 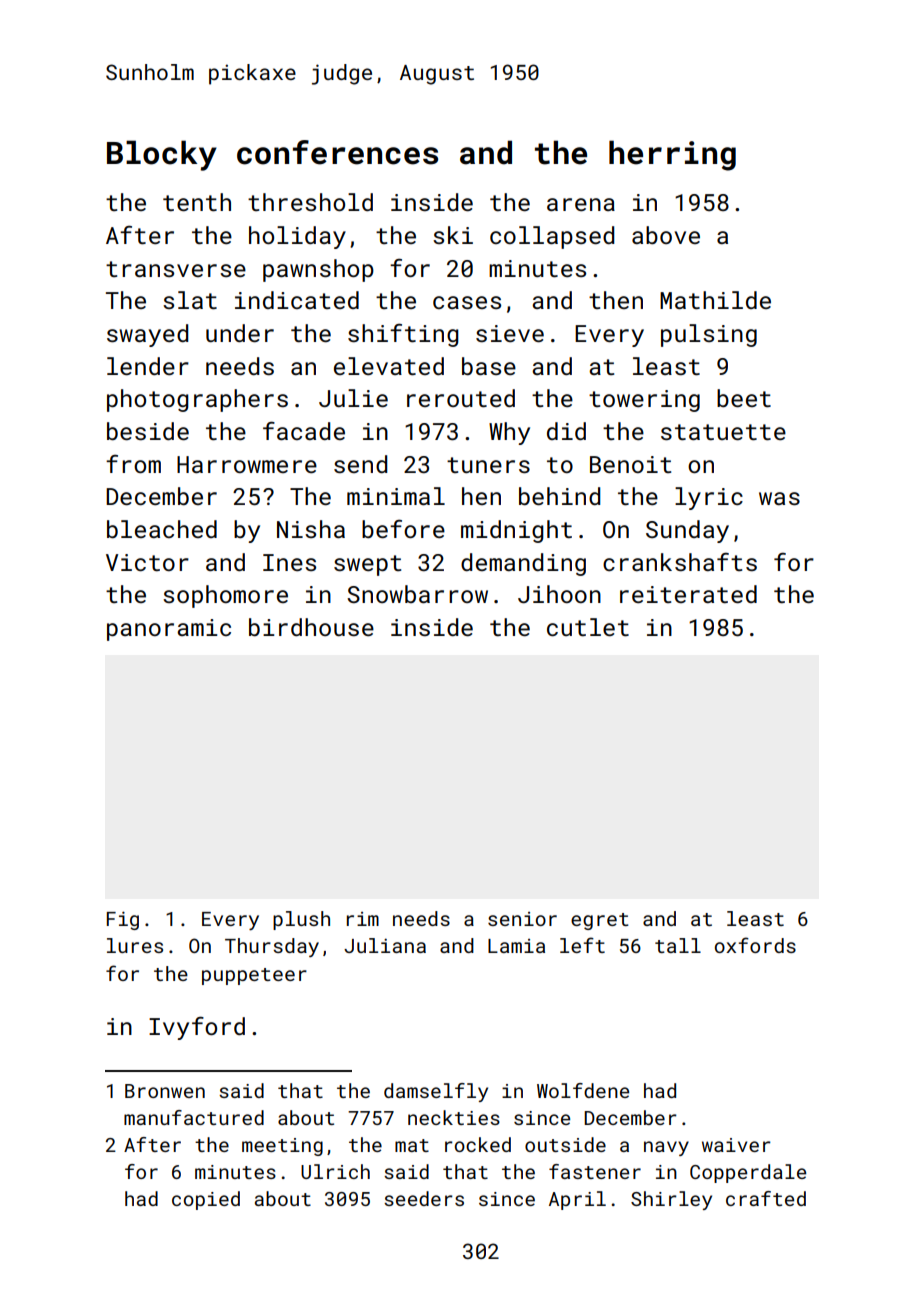 What do you see at coordinates (723, 432) in the document?
I see `statuette` at bounding box center [723, 432].
